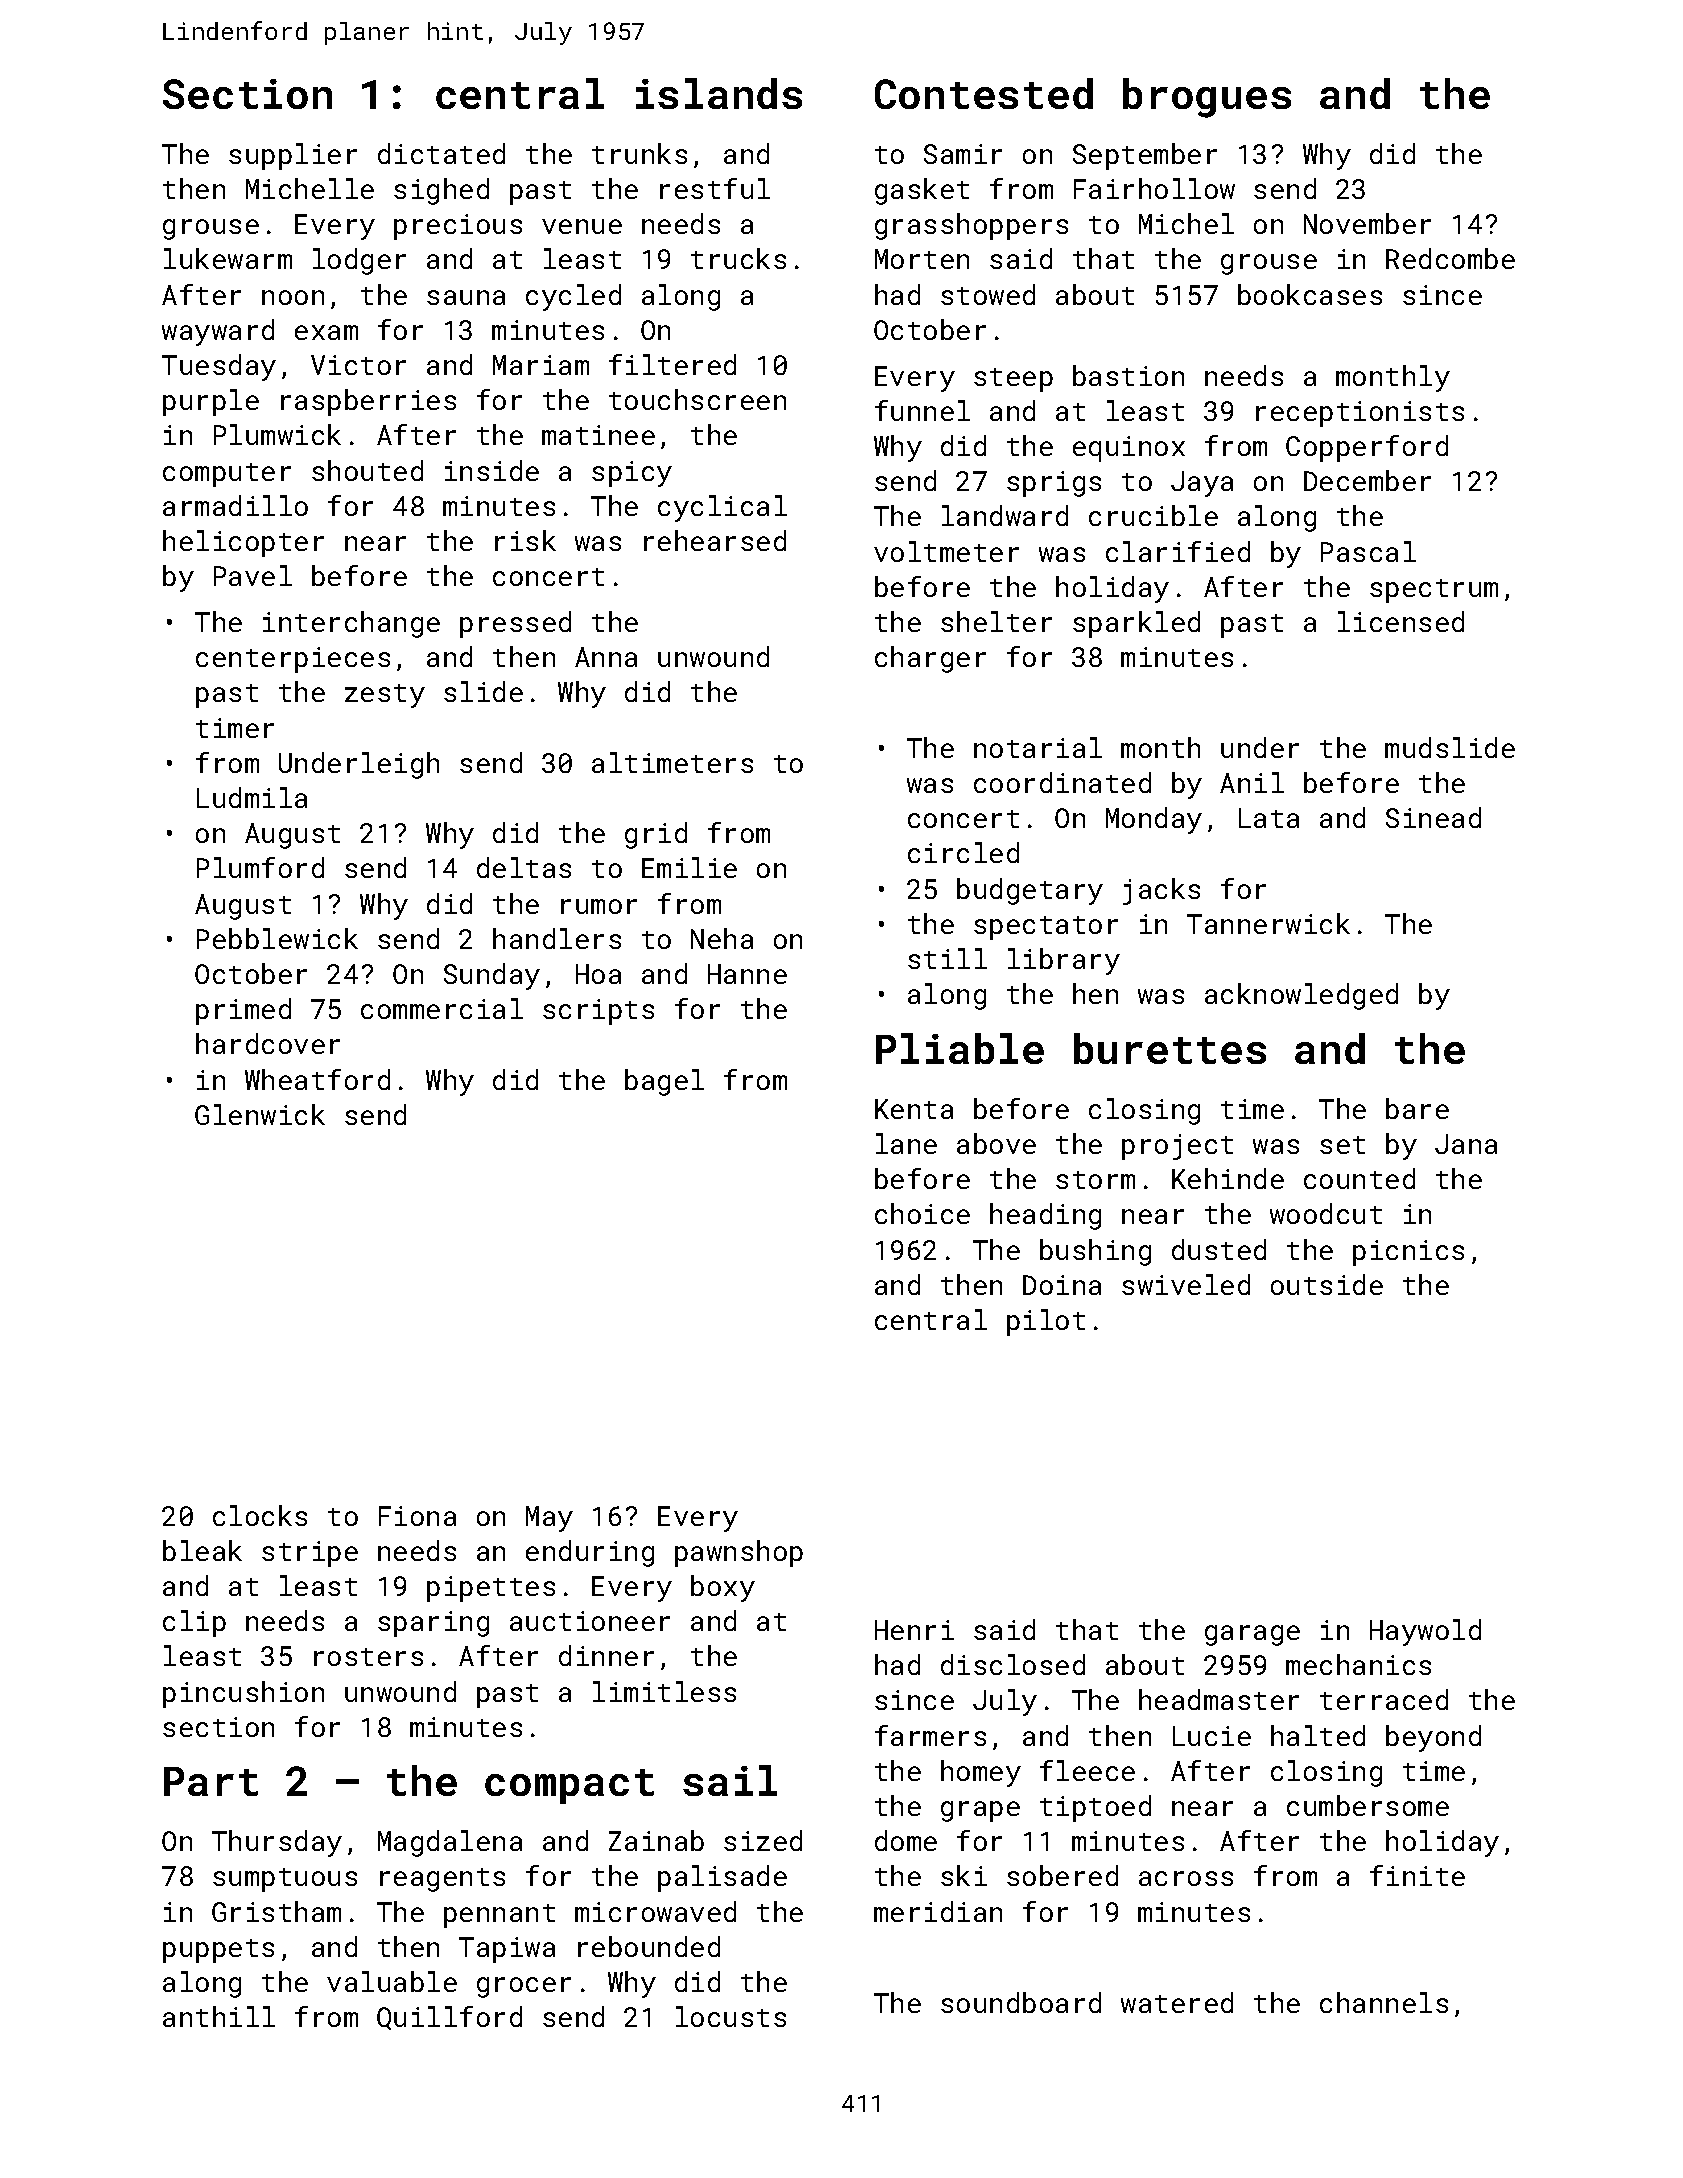  Describe the element at coordinates (1408, 1253) in the image. I see `picnics` at that location.
